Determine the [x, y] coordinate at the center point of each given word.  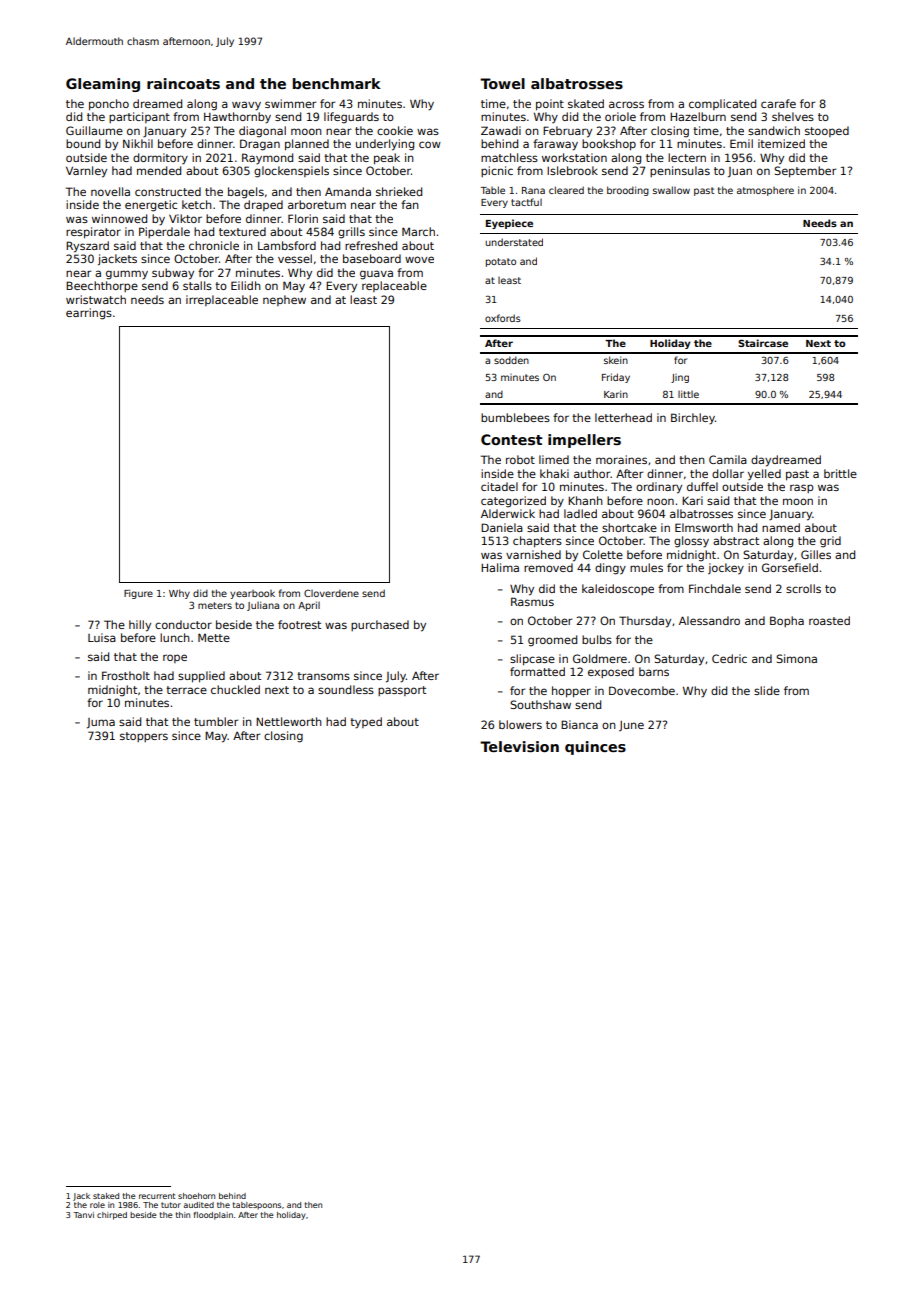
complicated [722, 104]
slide [767, 690]
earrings [89, 314]
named [781, 527]
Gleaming [103, 85]
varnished [533, 554]
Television [519, 746]
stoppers [144, 737]
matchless [509, 157]
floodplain [213, 1216]
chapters [537, 541]
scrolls [803, 588]
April [309, 606]
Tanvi [83, 1215]
